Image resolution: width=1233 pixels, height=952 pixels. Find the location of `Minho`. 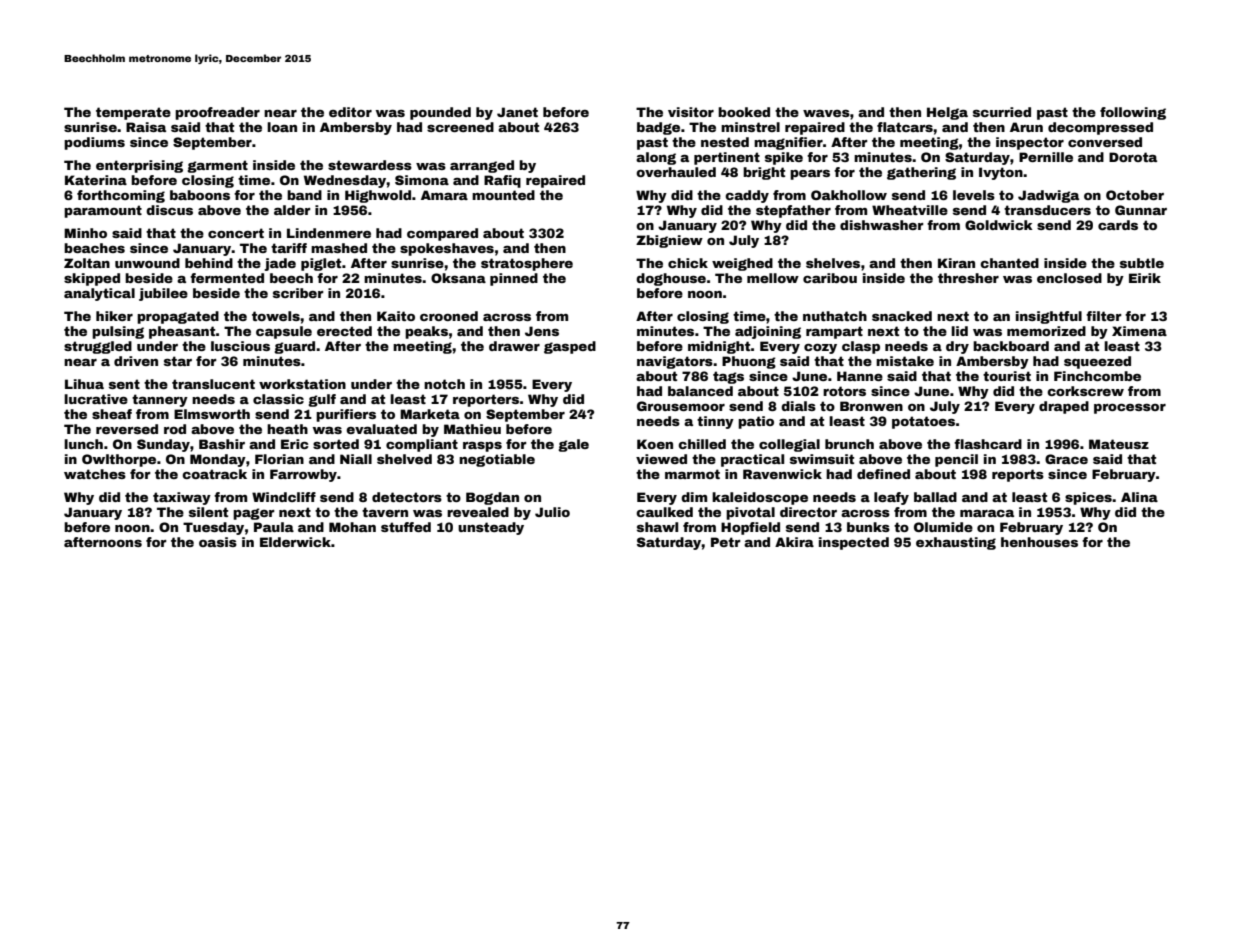

Minho is located at coordinates (85, 233).
